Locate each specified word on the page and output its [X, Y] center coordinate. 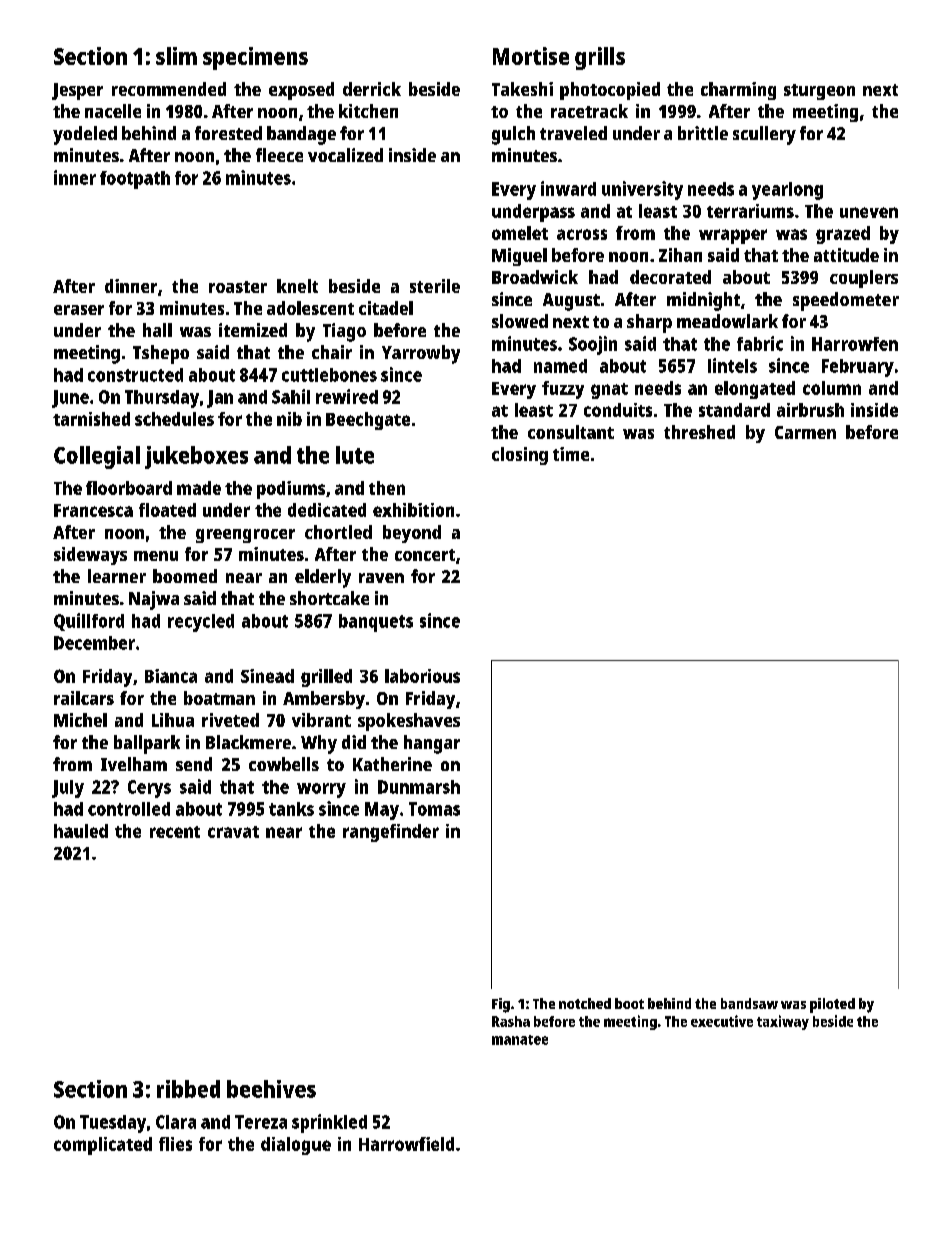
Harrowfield [406, 1144]
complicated [103, 1146]
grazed [843, 235]
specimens [255, 58]
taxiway [783, 1022]
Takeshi [522, 89]
